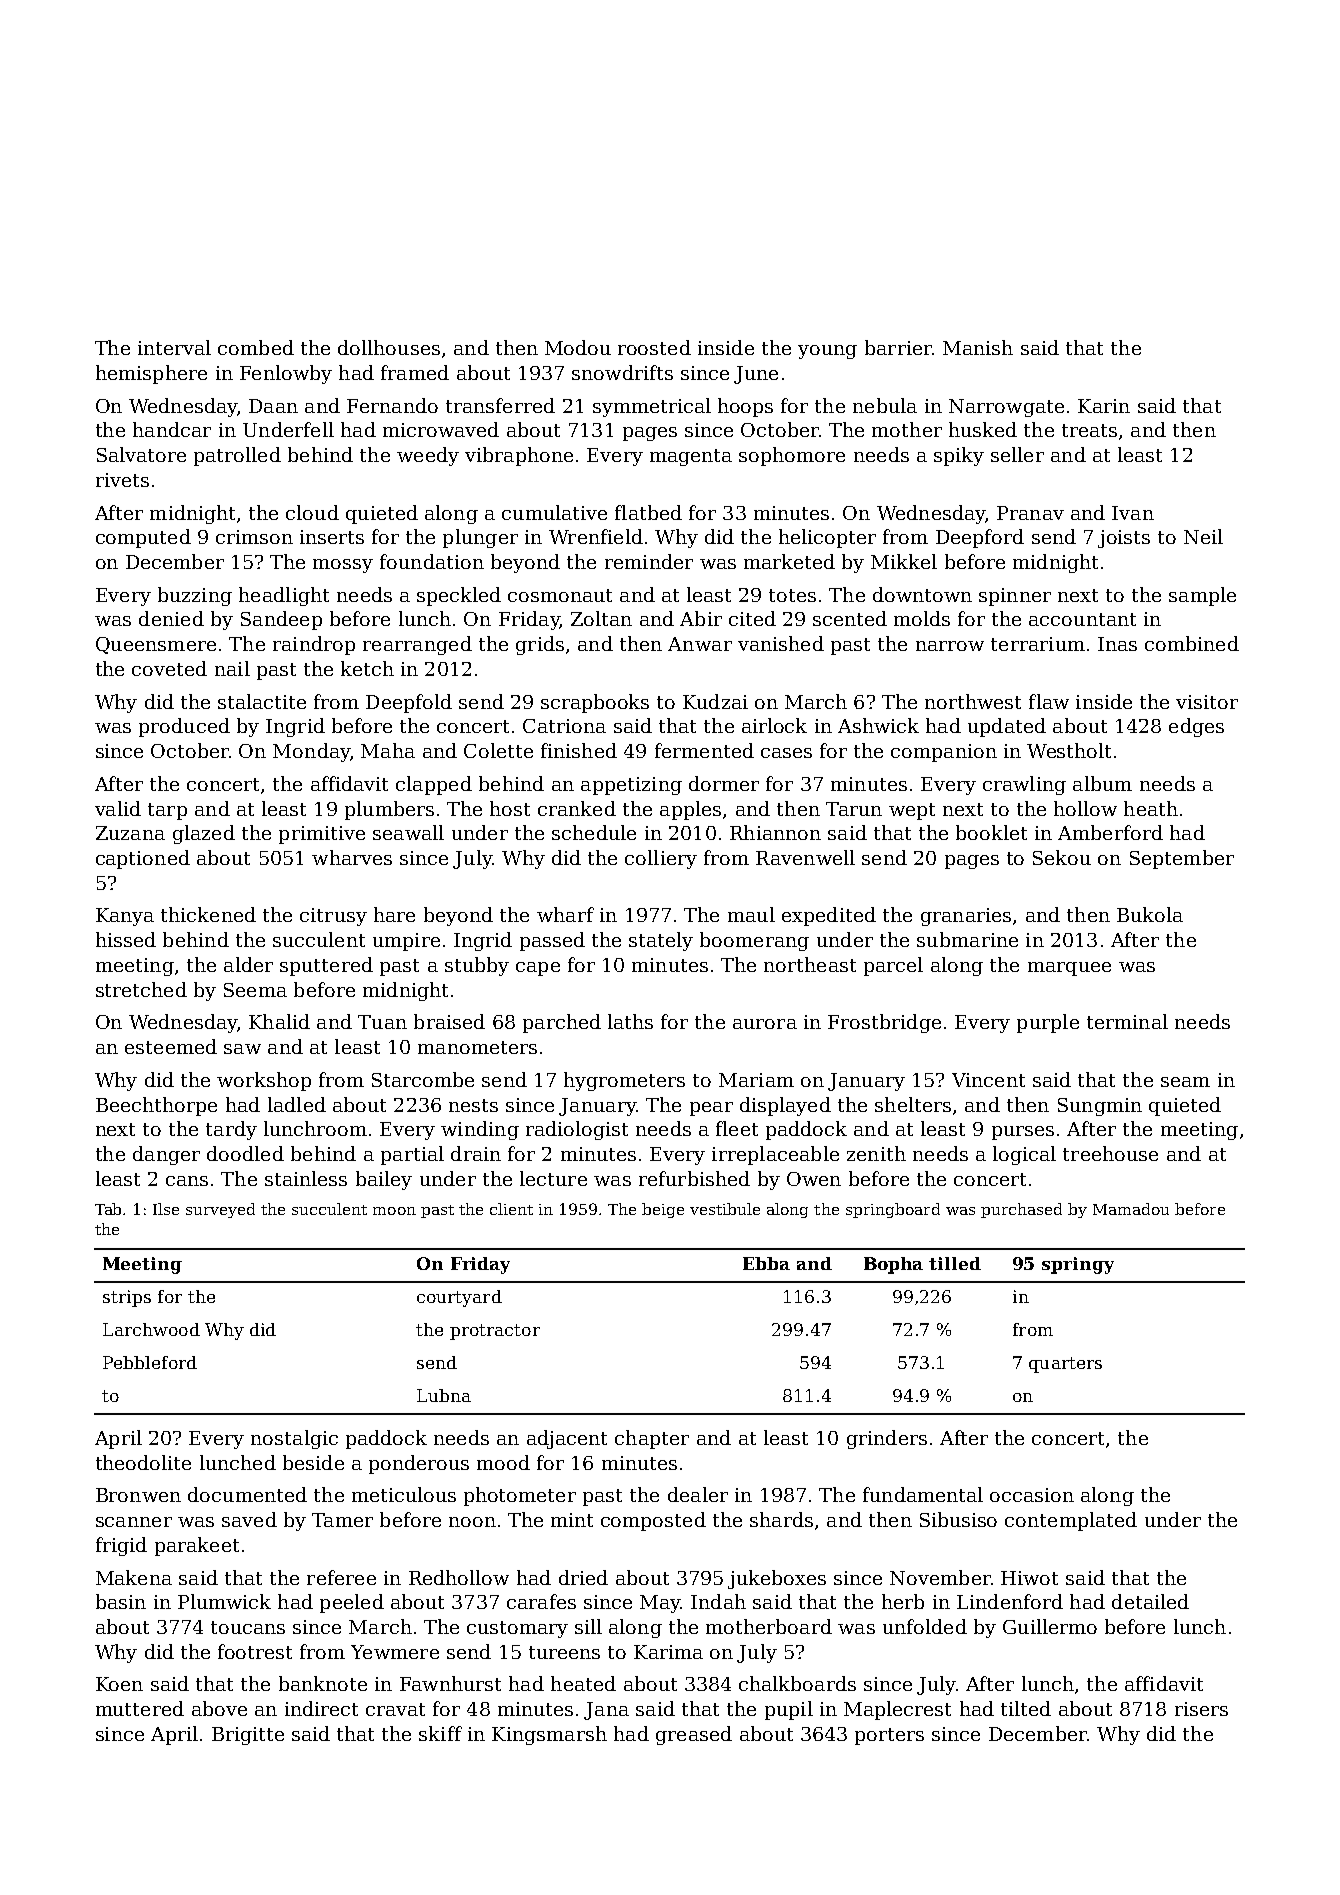 The height and width of the page is (1895, 1340). I want to click on indirect, so click(321, 1708).
